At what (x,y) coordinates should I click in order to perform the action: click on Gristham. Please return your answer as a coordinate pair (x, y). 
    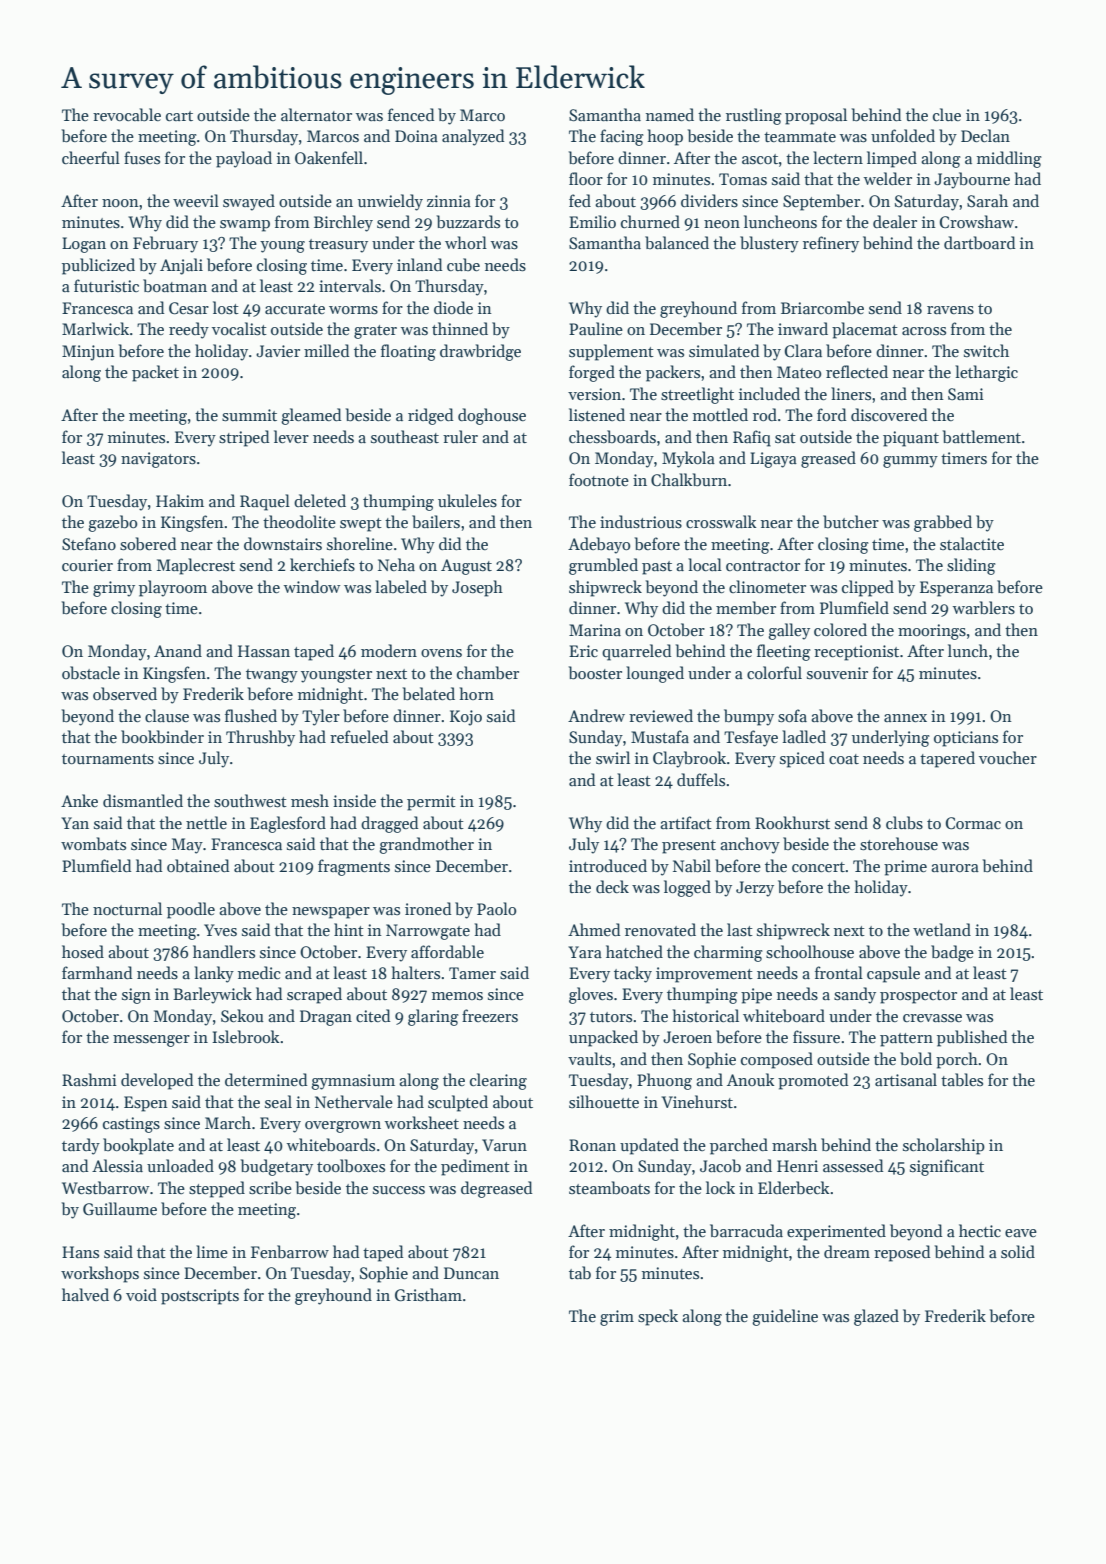
    Looking at the image, I should click on (428, 1295).
